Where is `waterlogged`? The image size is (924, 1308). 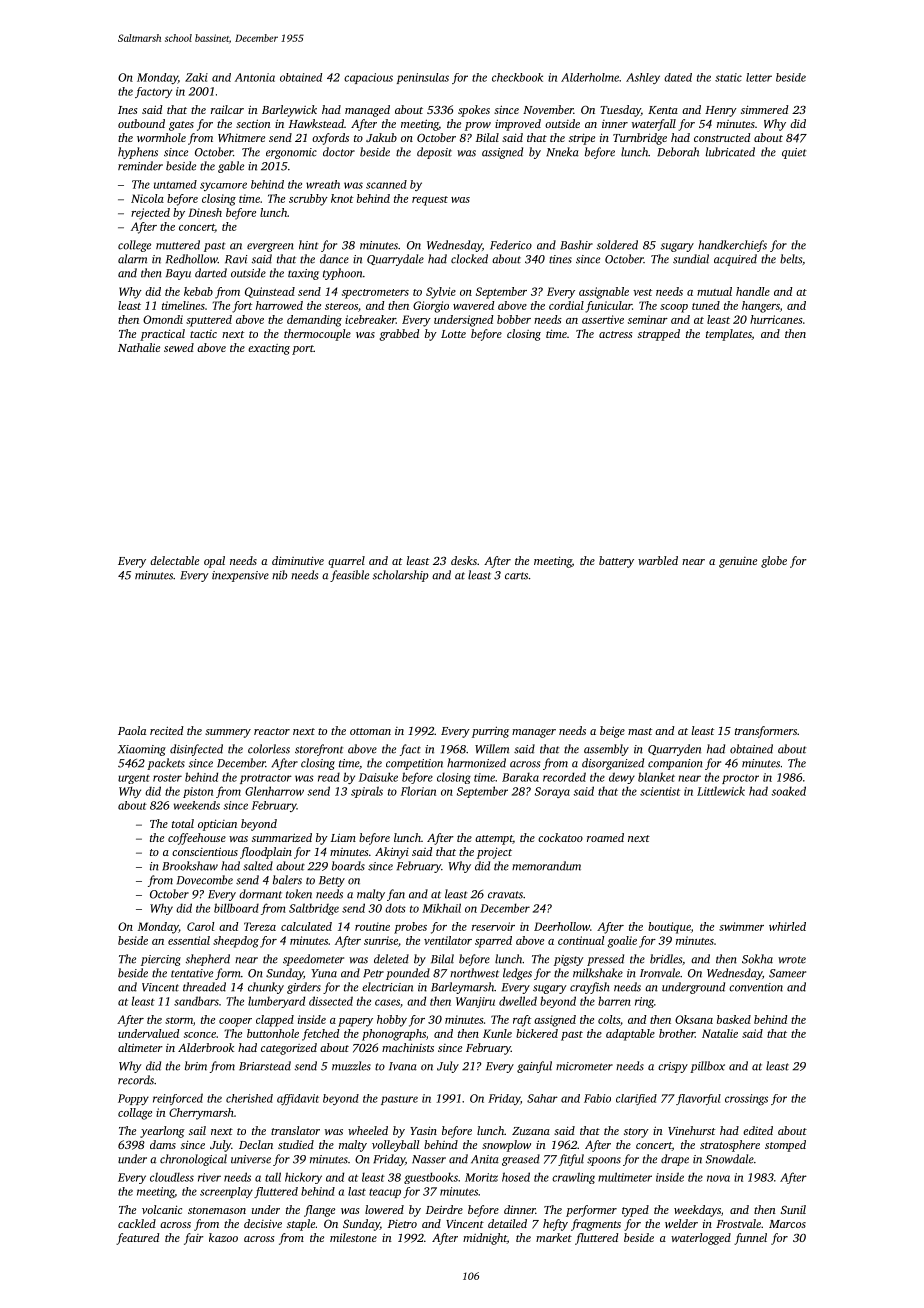
waterlogged is located at coordinates (701, 1239).
